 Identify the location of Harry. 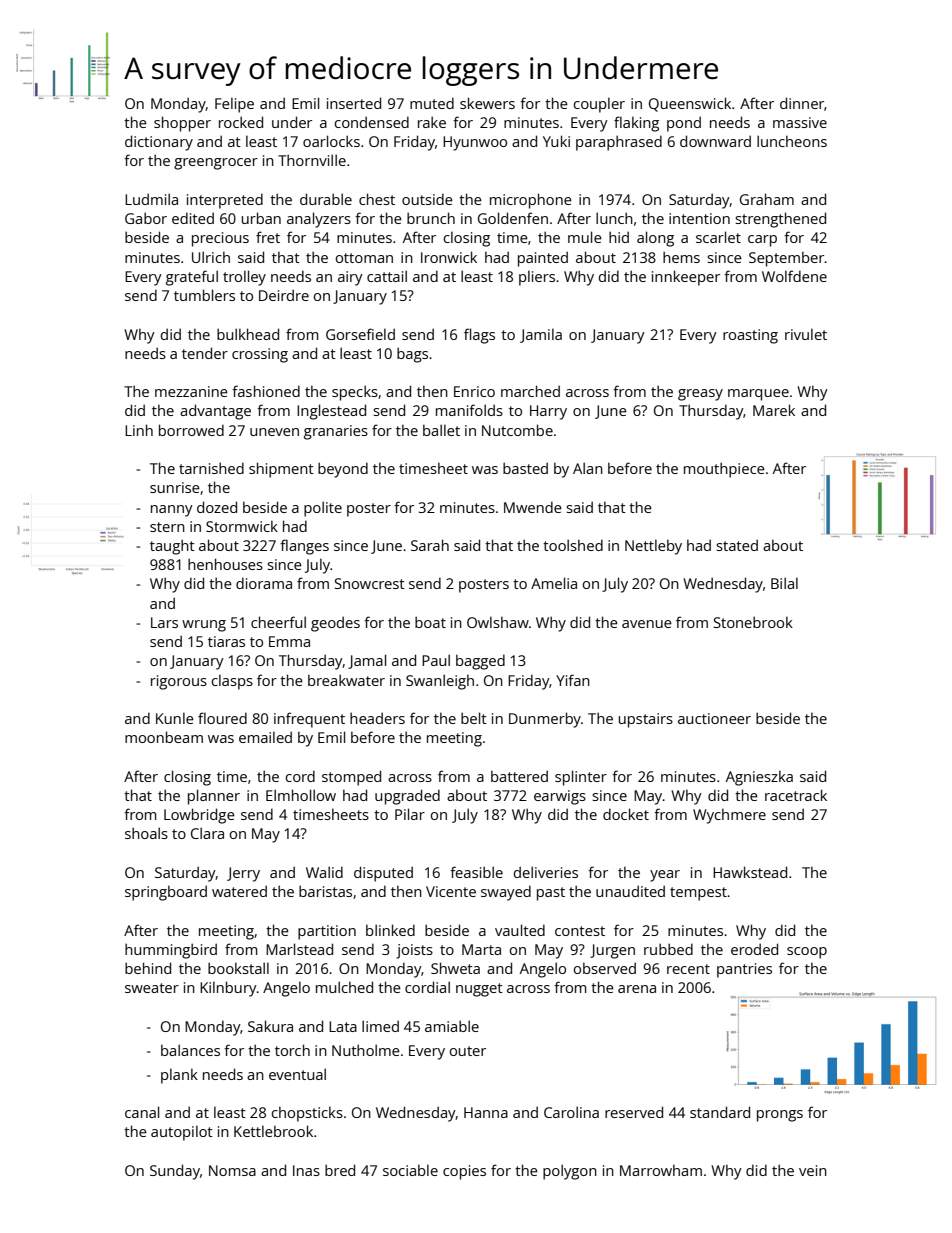
(548, 412).
